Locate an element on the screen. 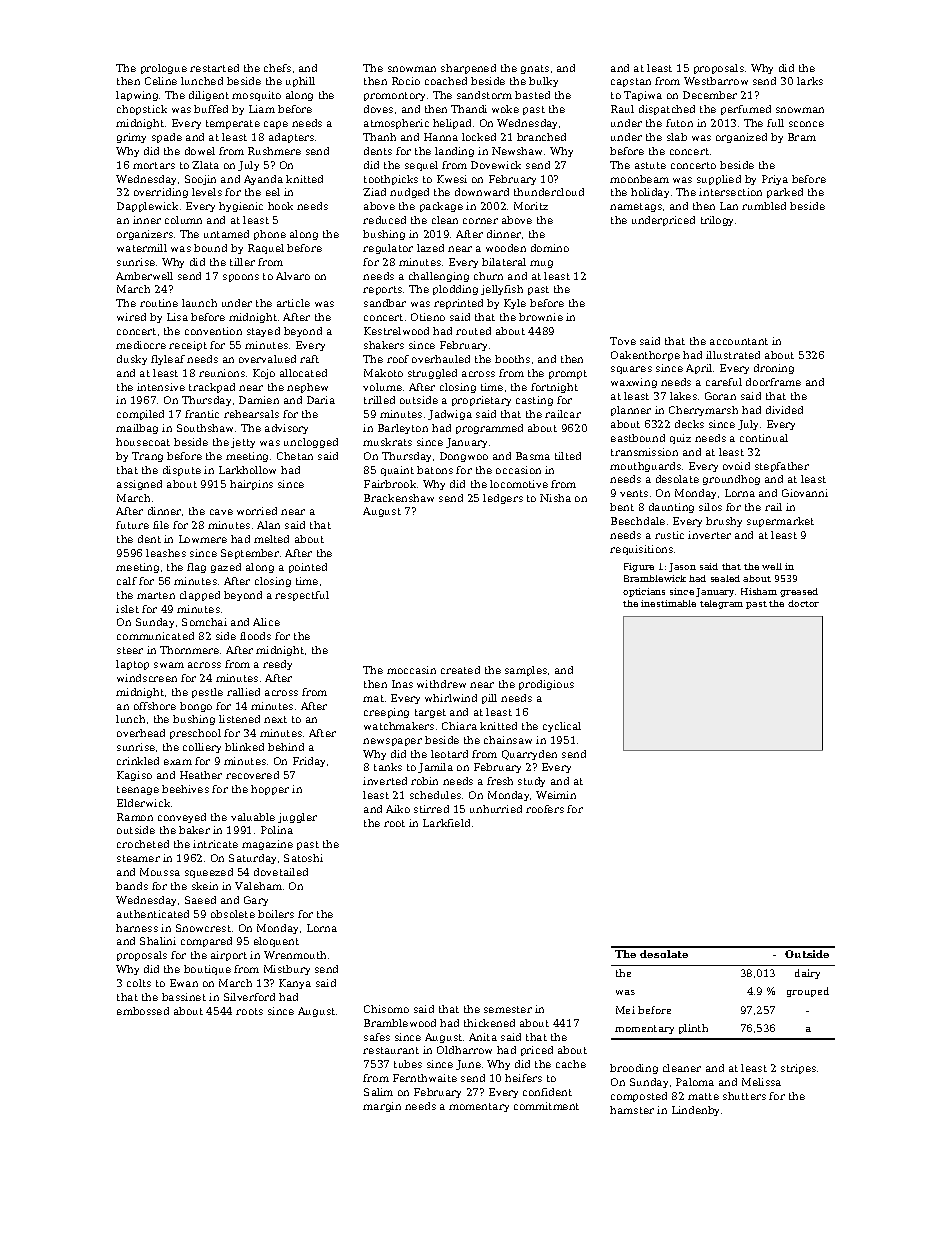 This screenshot has width=952, height=1233. capstan is located at coordinates (631, 82).
